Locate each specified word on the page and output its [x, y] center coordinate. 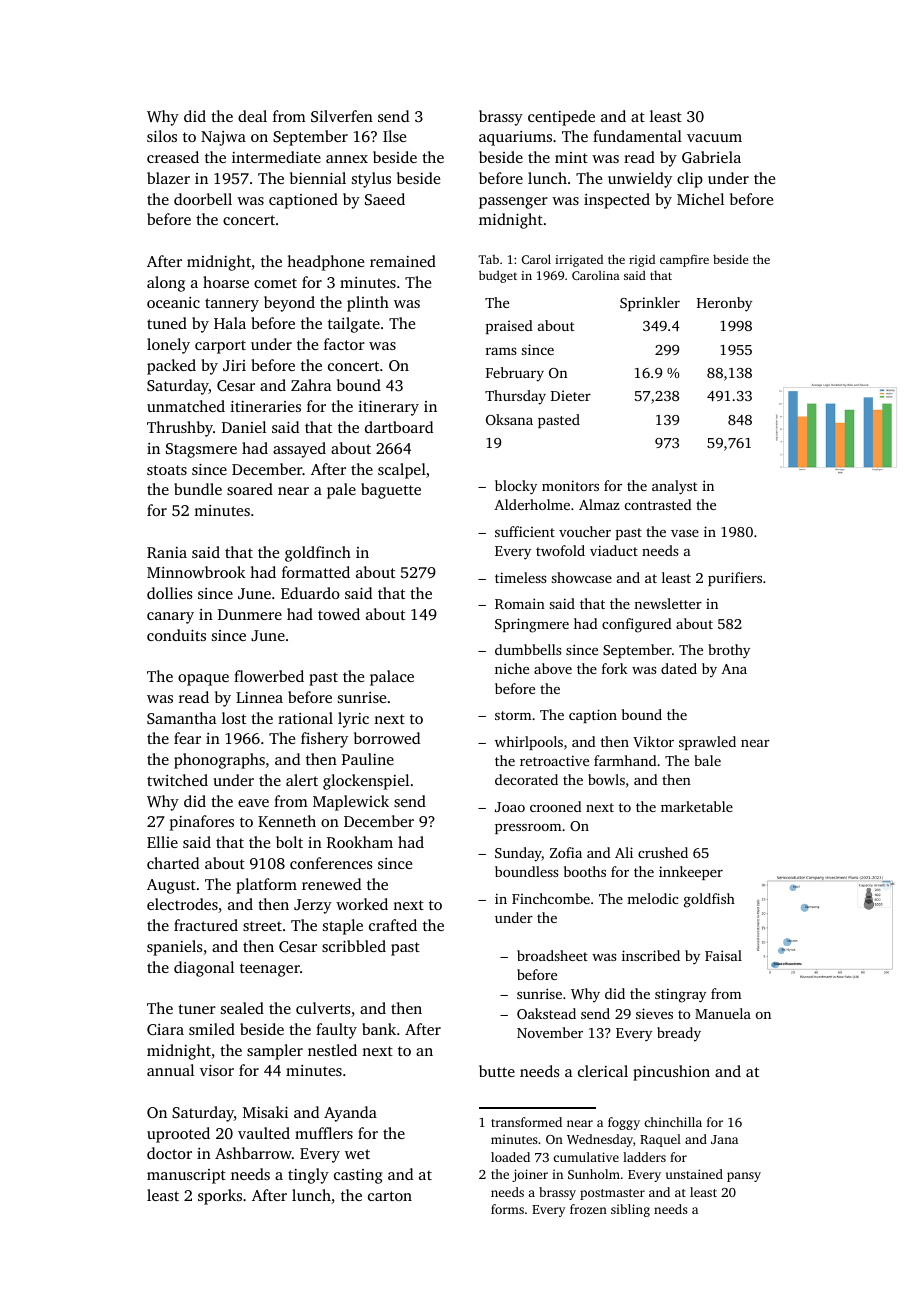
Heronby [724, 304]
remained [403, 261]
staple [343, 927]
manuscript [186, 1176]
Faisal [723, 955]
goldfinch [318, 554]
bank [379, 1029]
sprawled [707, 743]
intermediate [276, 157]
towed [339, 614]
